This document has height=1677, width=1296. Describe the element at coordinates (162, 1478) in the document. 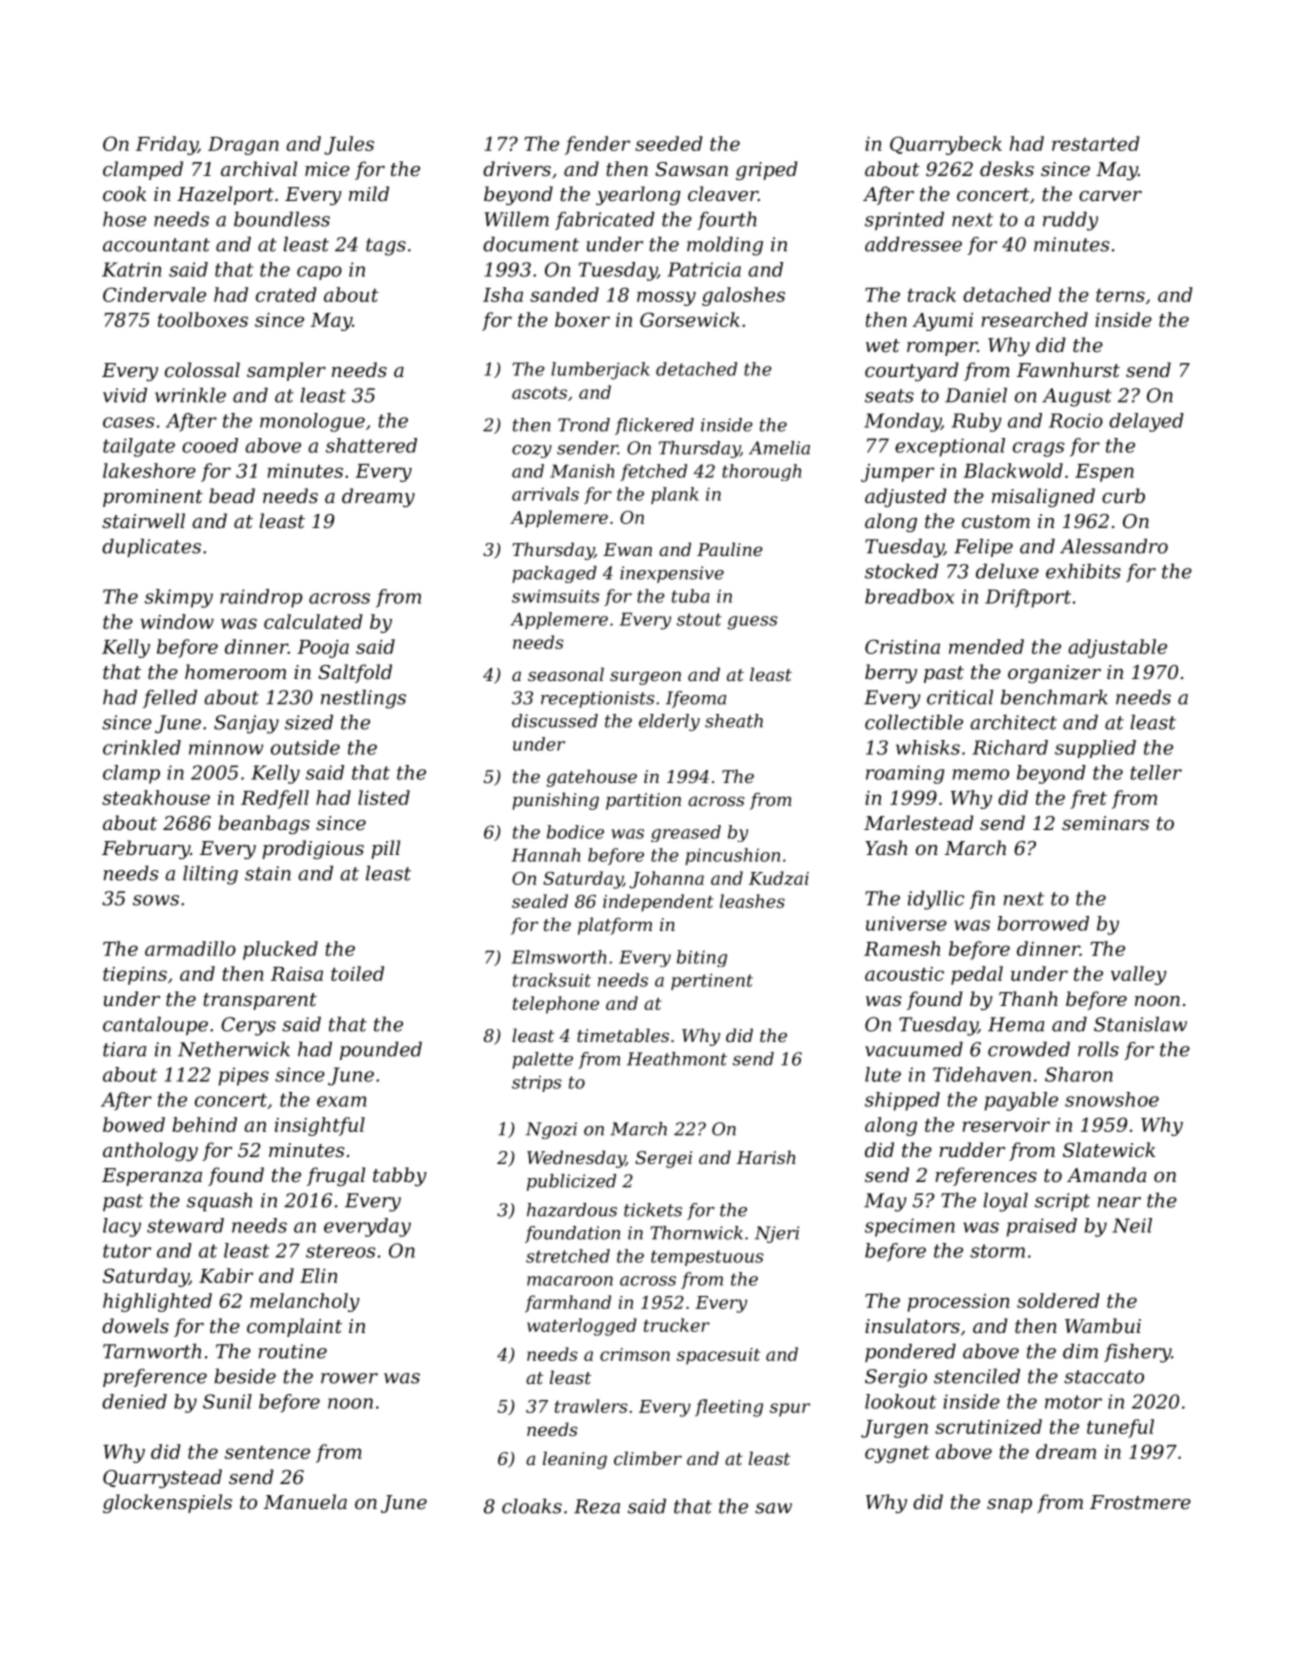

I see `Quarrystead` at that location.
